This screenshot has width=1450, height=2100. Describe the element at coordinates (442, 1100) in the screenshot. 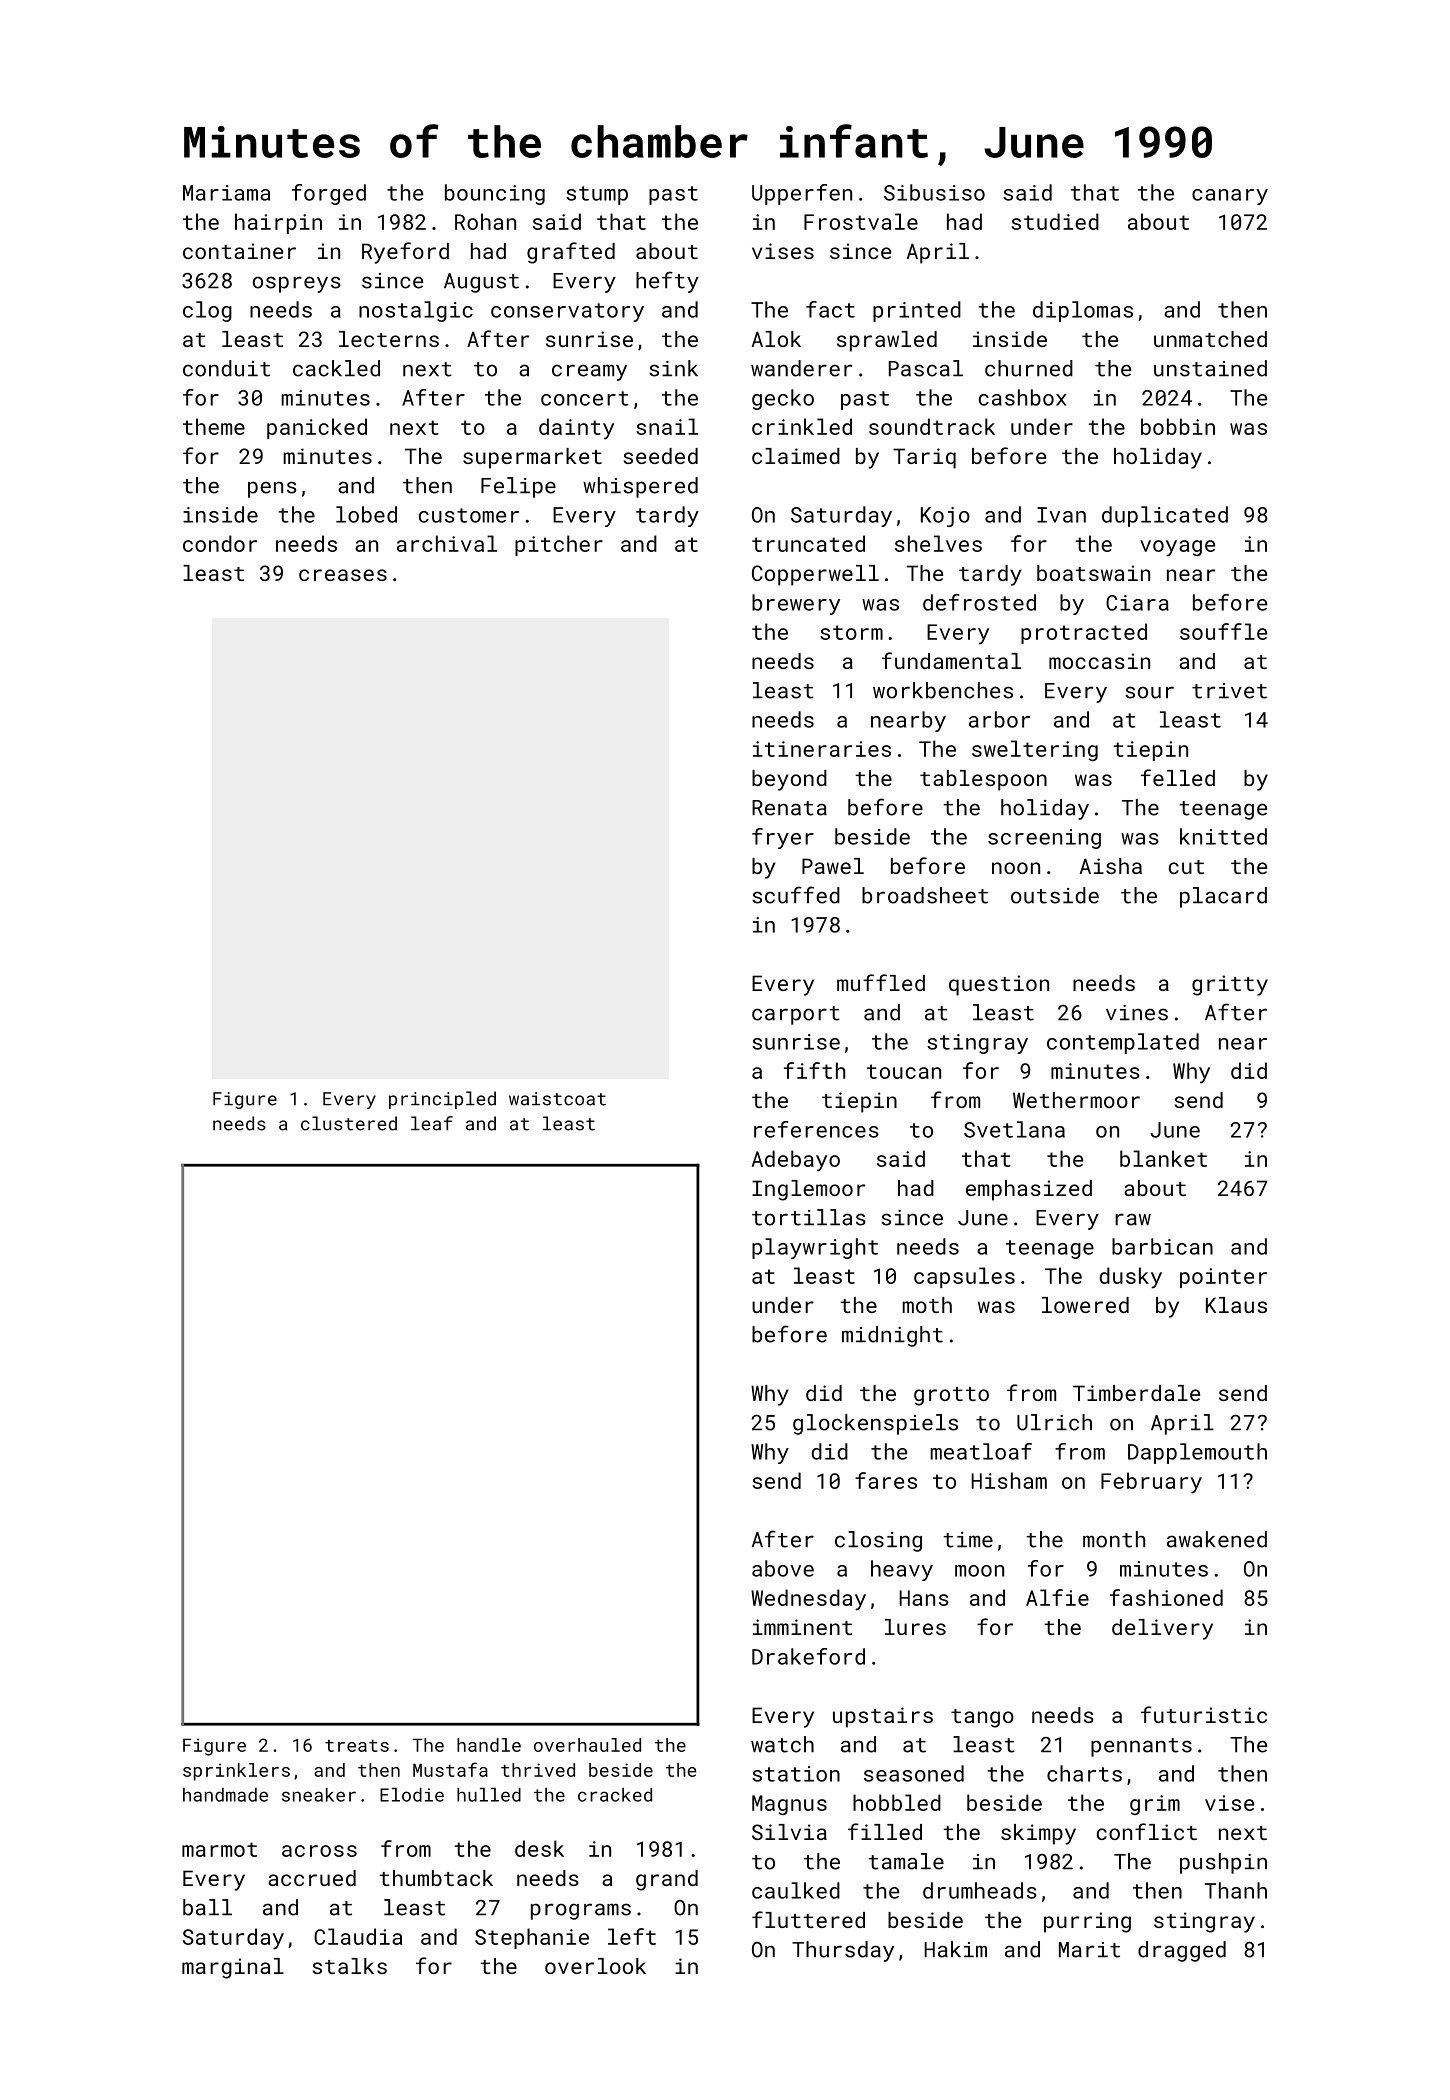

I see `principled` at that location.
